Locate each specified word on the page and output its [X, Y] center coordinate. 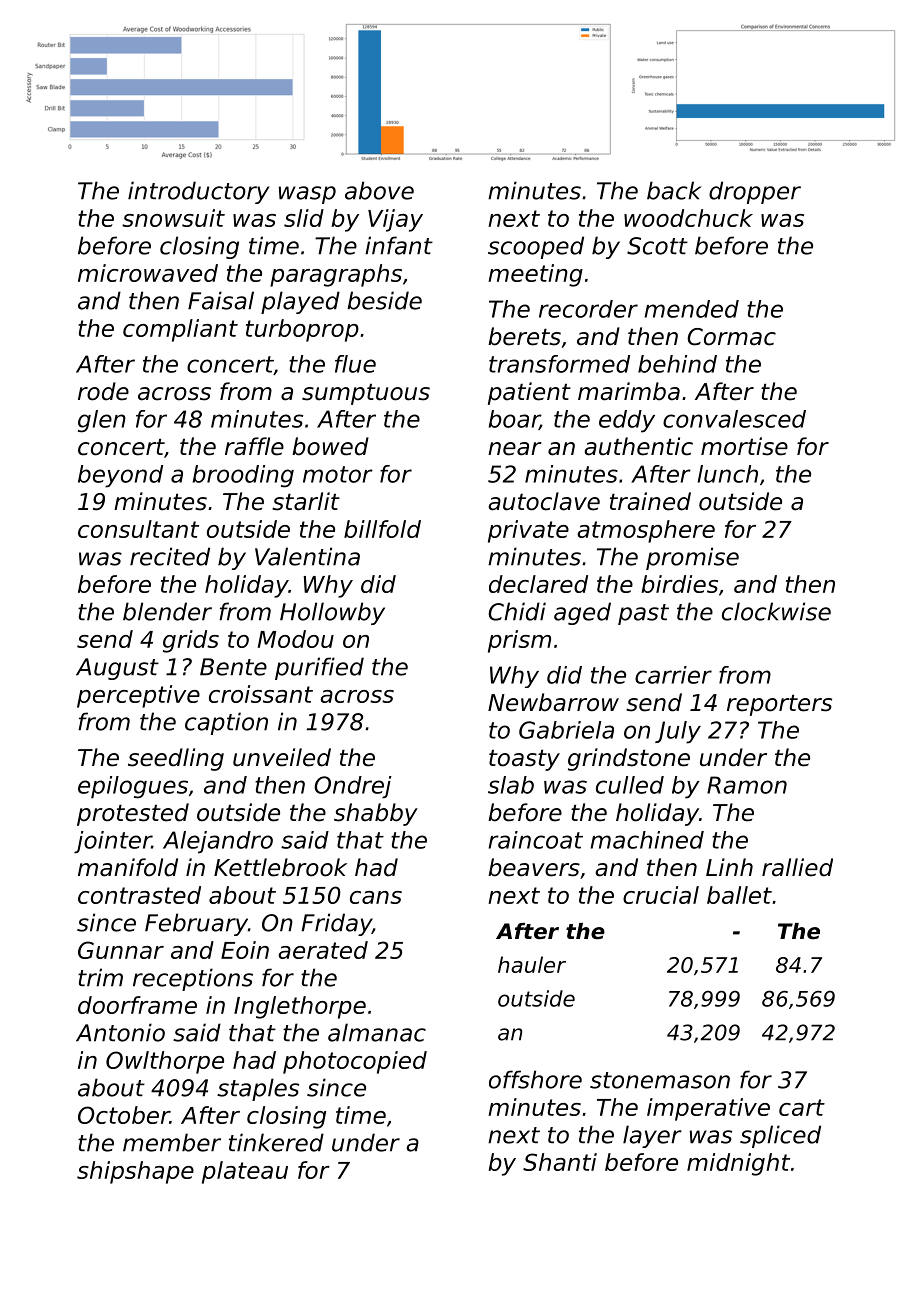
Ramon [747, 785]
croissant [261, 694]
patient [529, 393]
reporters [779, 705]
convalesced [734, 419]
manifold [128, 867]
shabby [376, 814]
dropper [755, 192]
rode [103, 391]
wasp [307, 195]
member [172, 1142]
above [379, 190]
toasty [524, 760]
